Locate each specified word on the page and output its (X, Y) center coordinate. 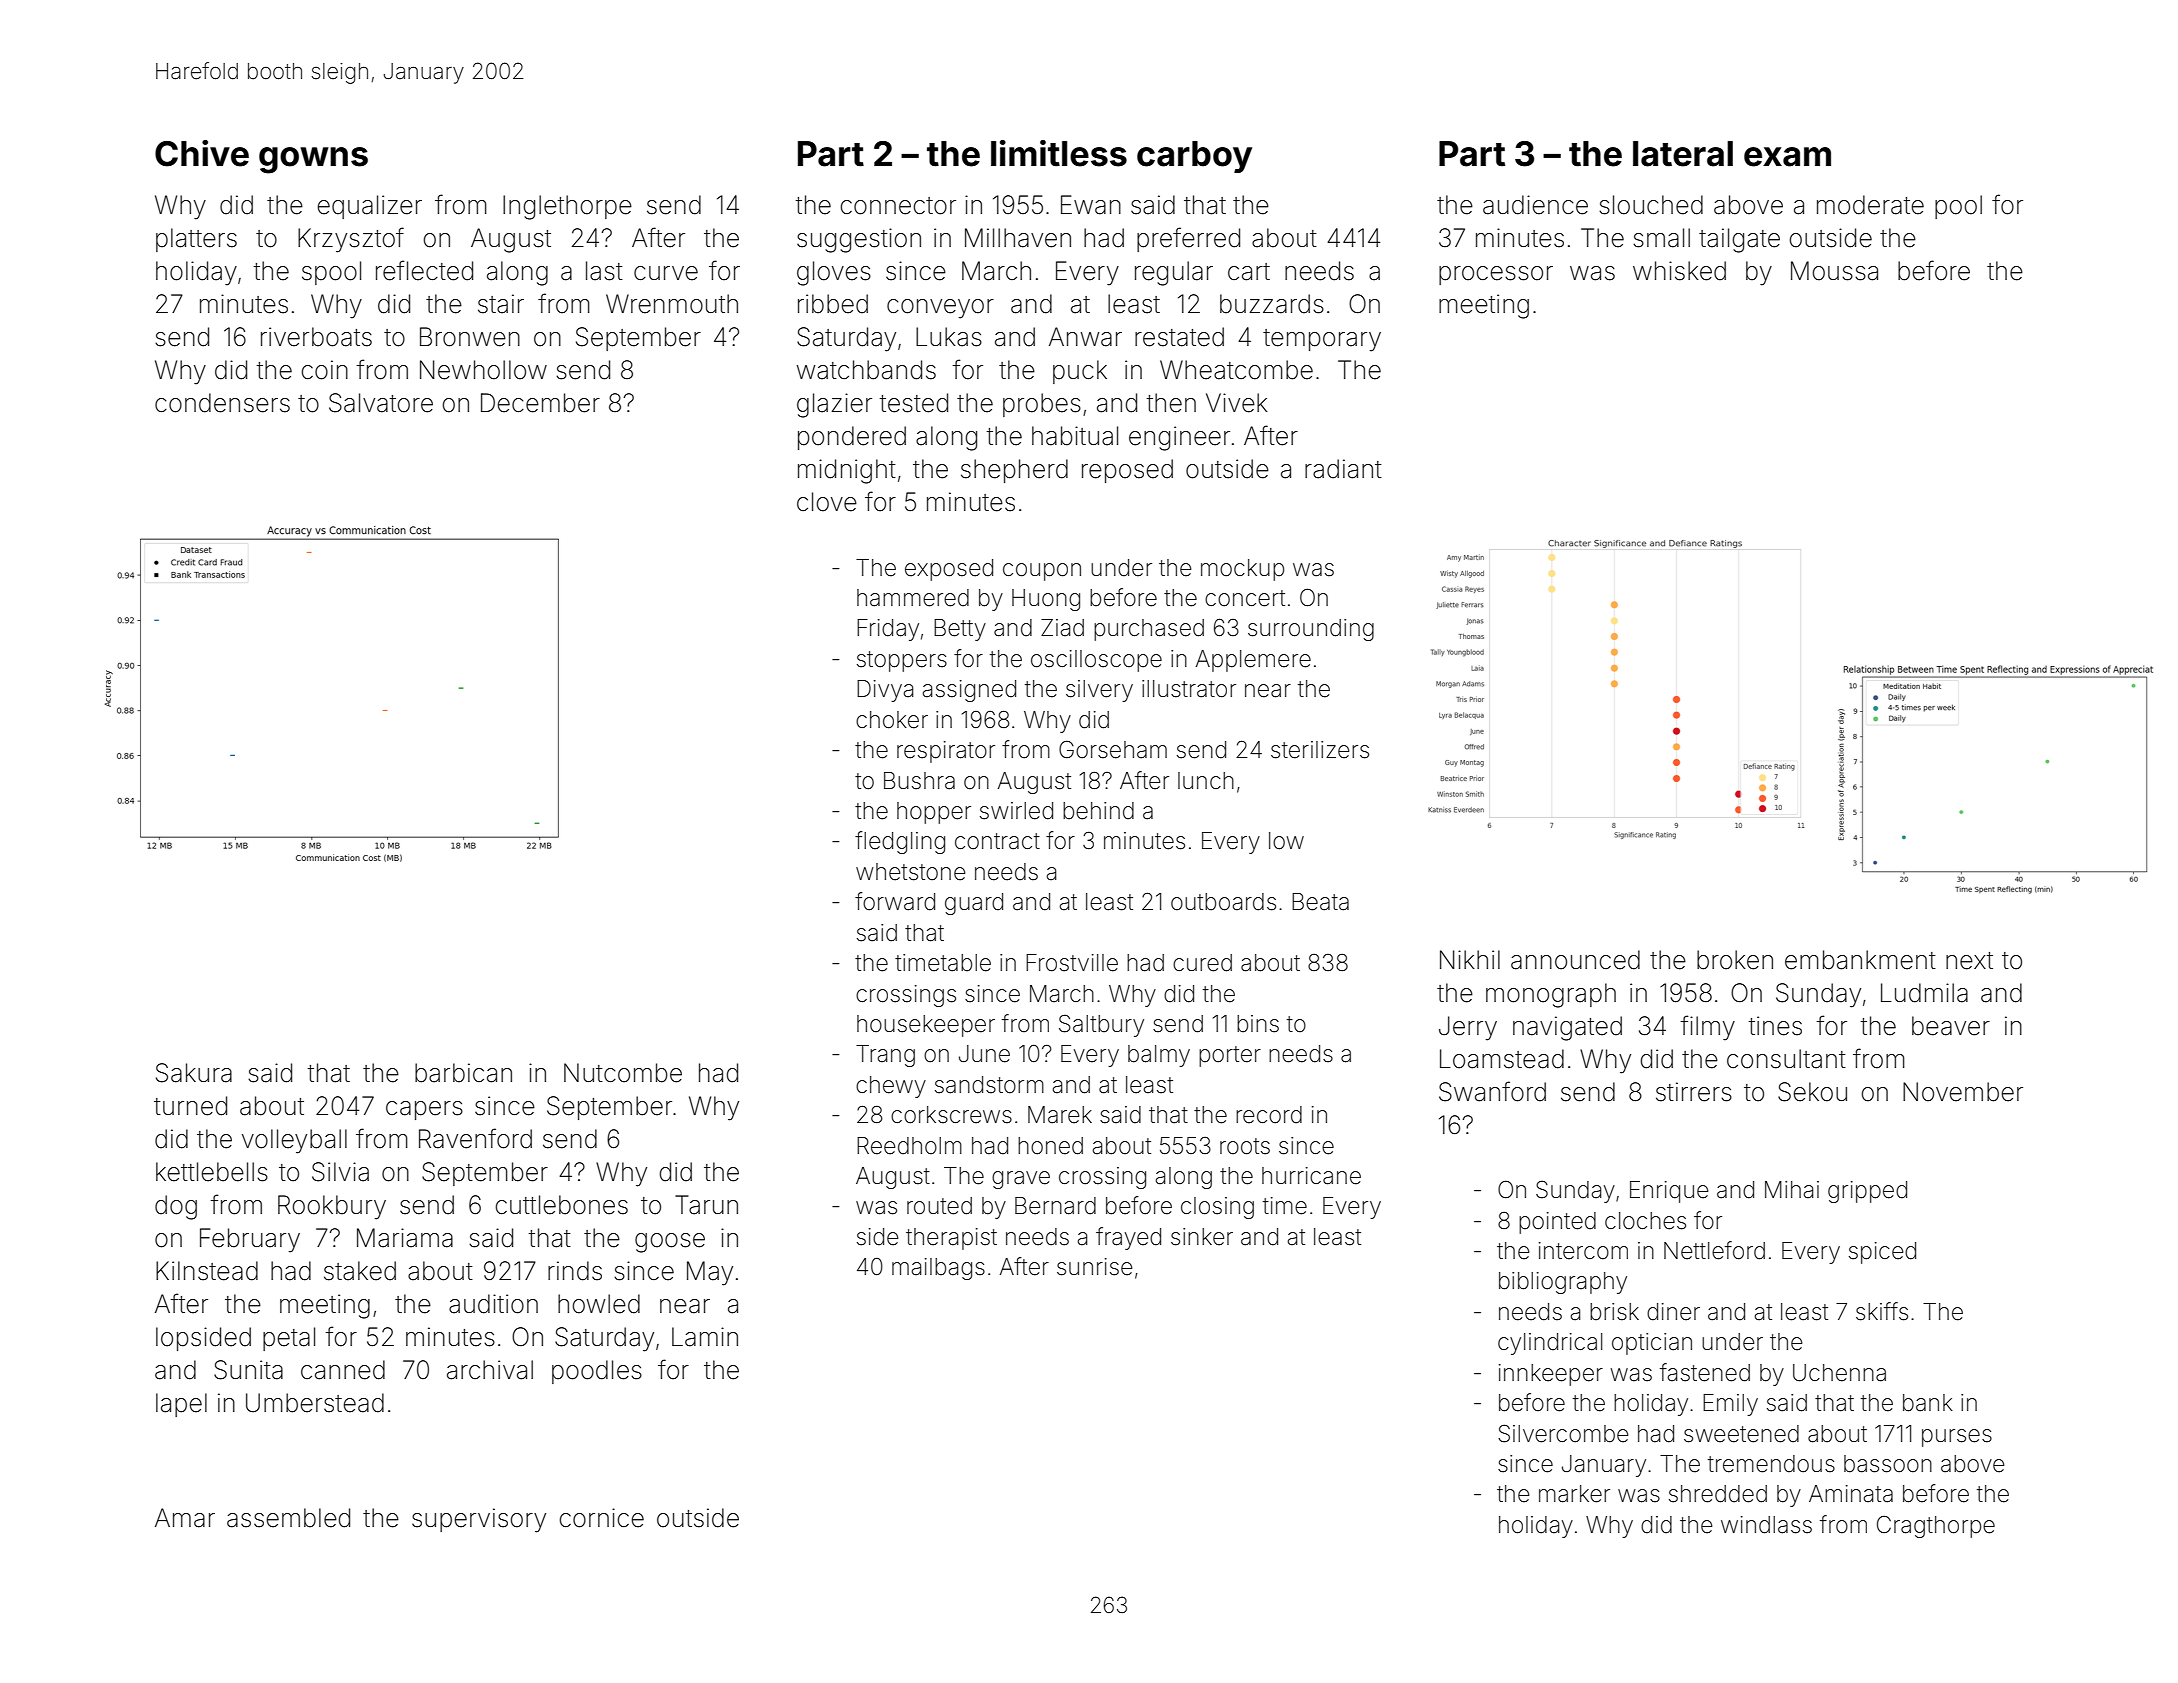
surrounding (1311, 630)
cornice (602, 1518)
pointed (1557, 1223)
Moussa (1834, 271)
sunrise (1094, 1267)
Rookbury (332, 1207)
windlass (1766, 1525)
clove (827, 502)
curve (666, 273)
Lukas (949, 337)
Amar (185, 1518)
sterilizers (1320, 750)
